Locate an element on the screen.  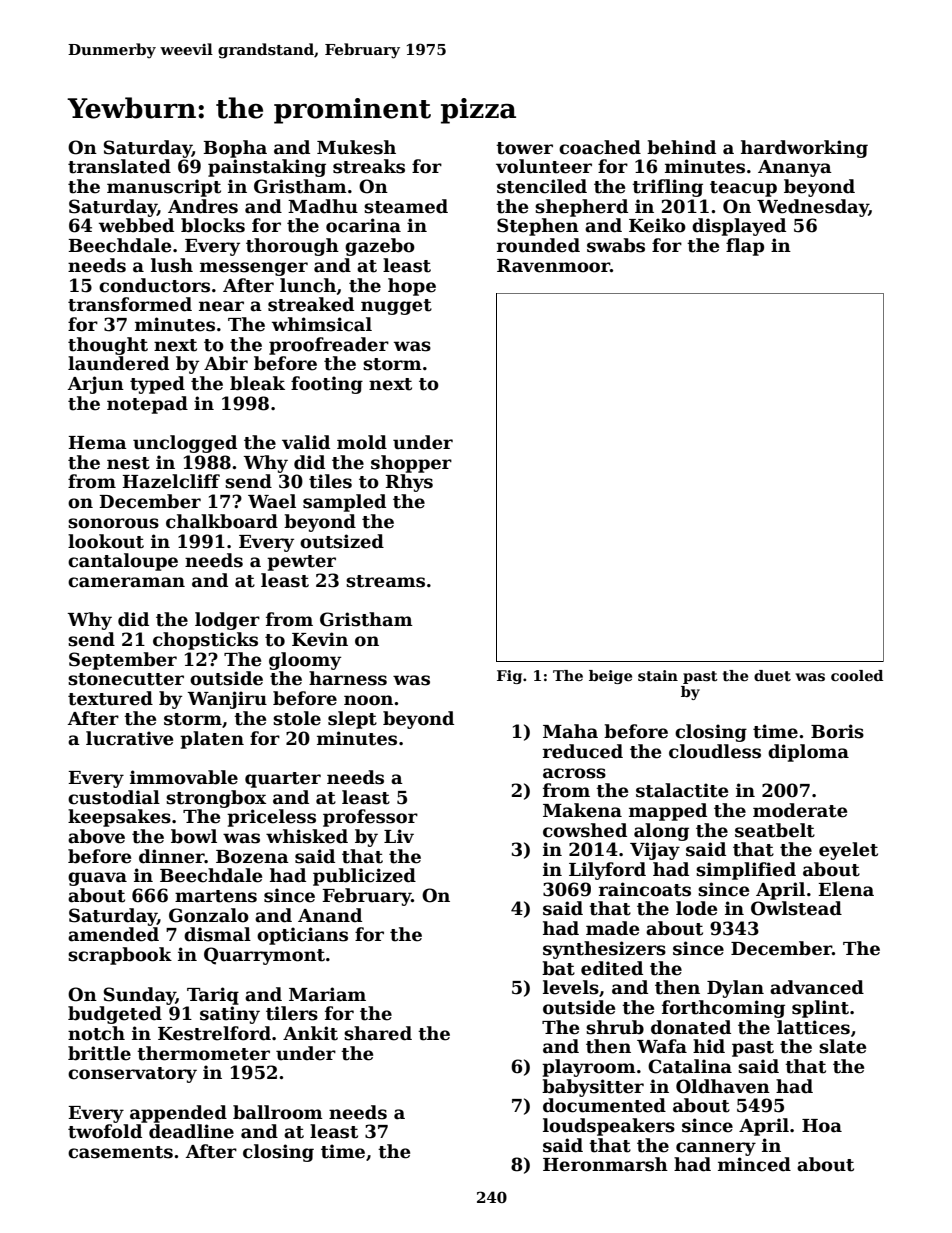
amended is located at coordinates (113, 934).
